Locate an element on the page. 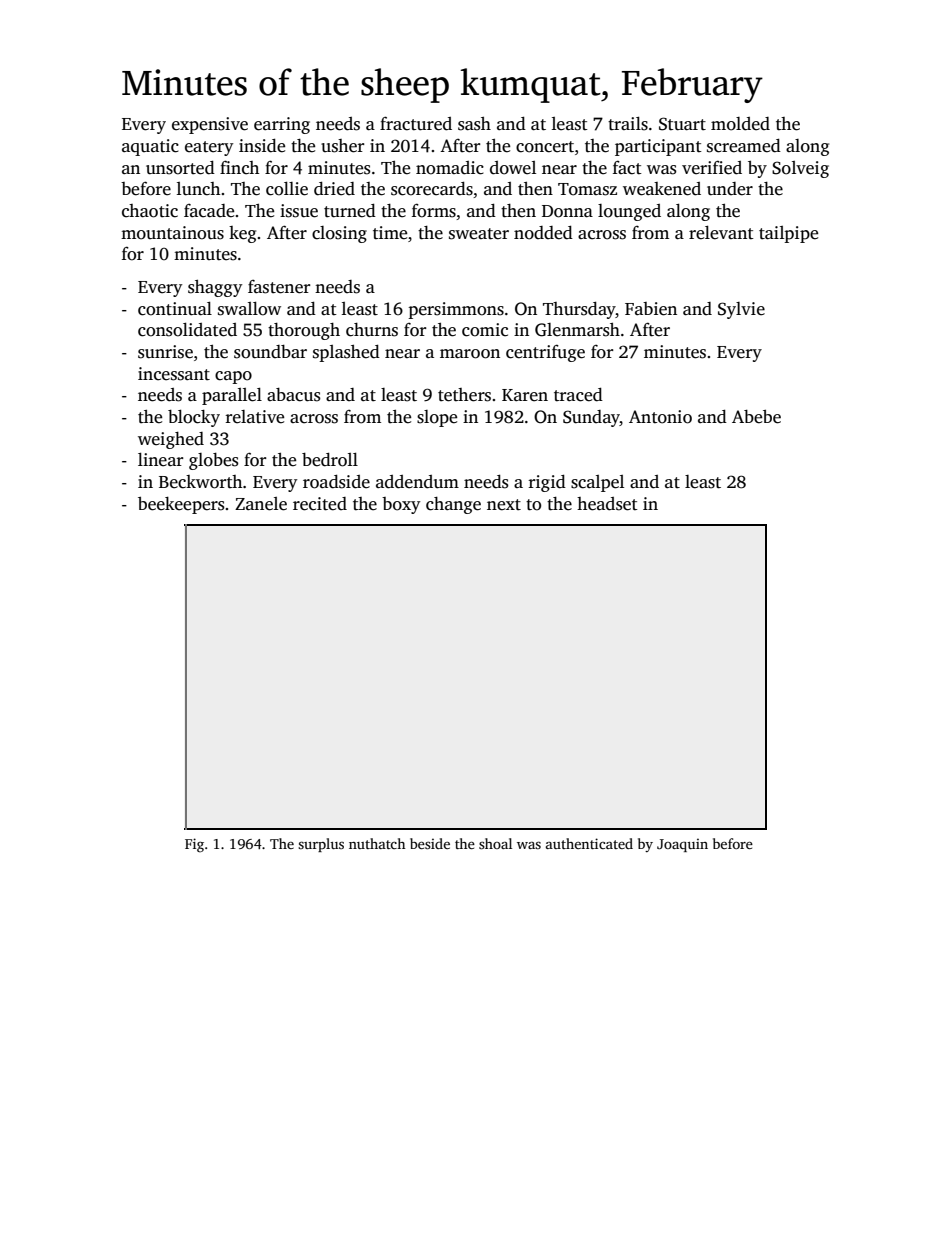  headset is located at coordinates (607, 504).
